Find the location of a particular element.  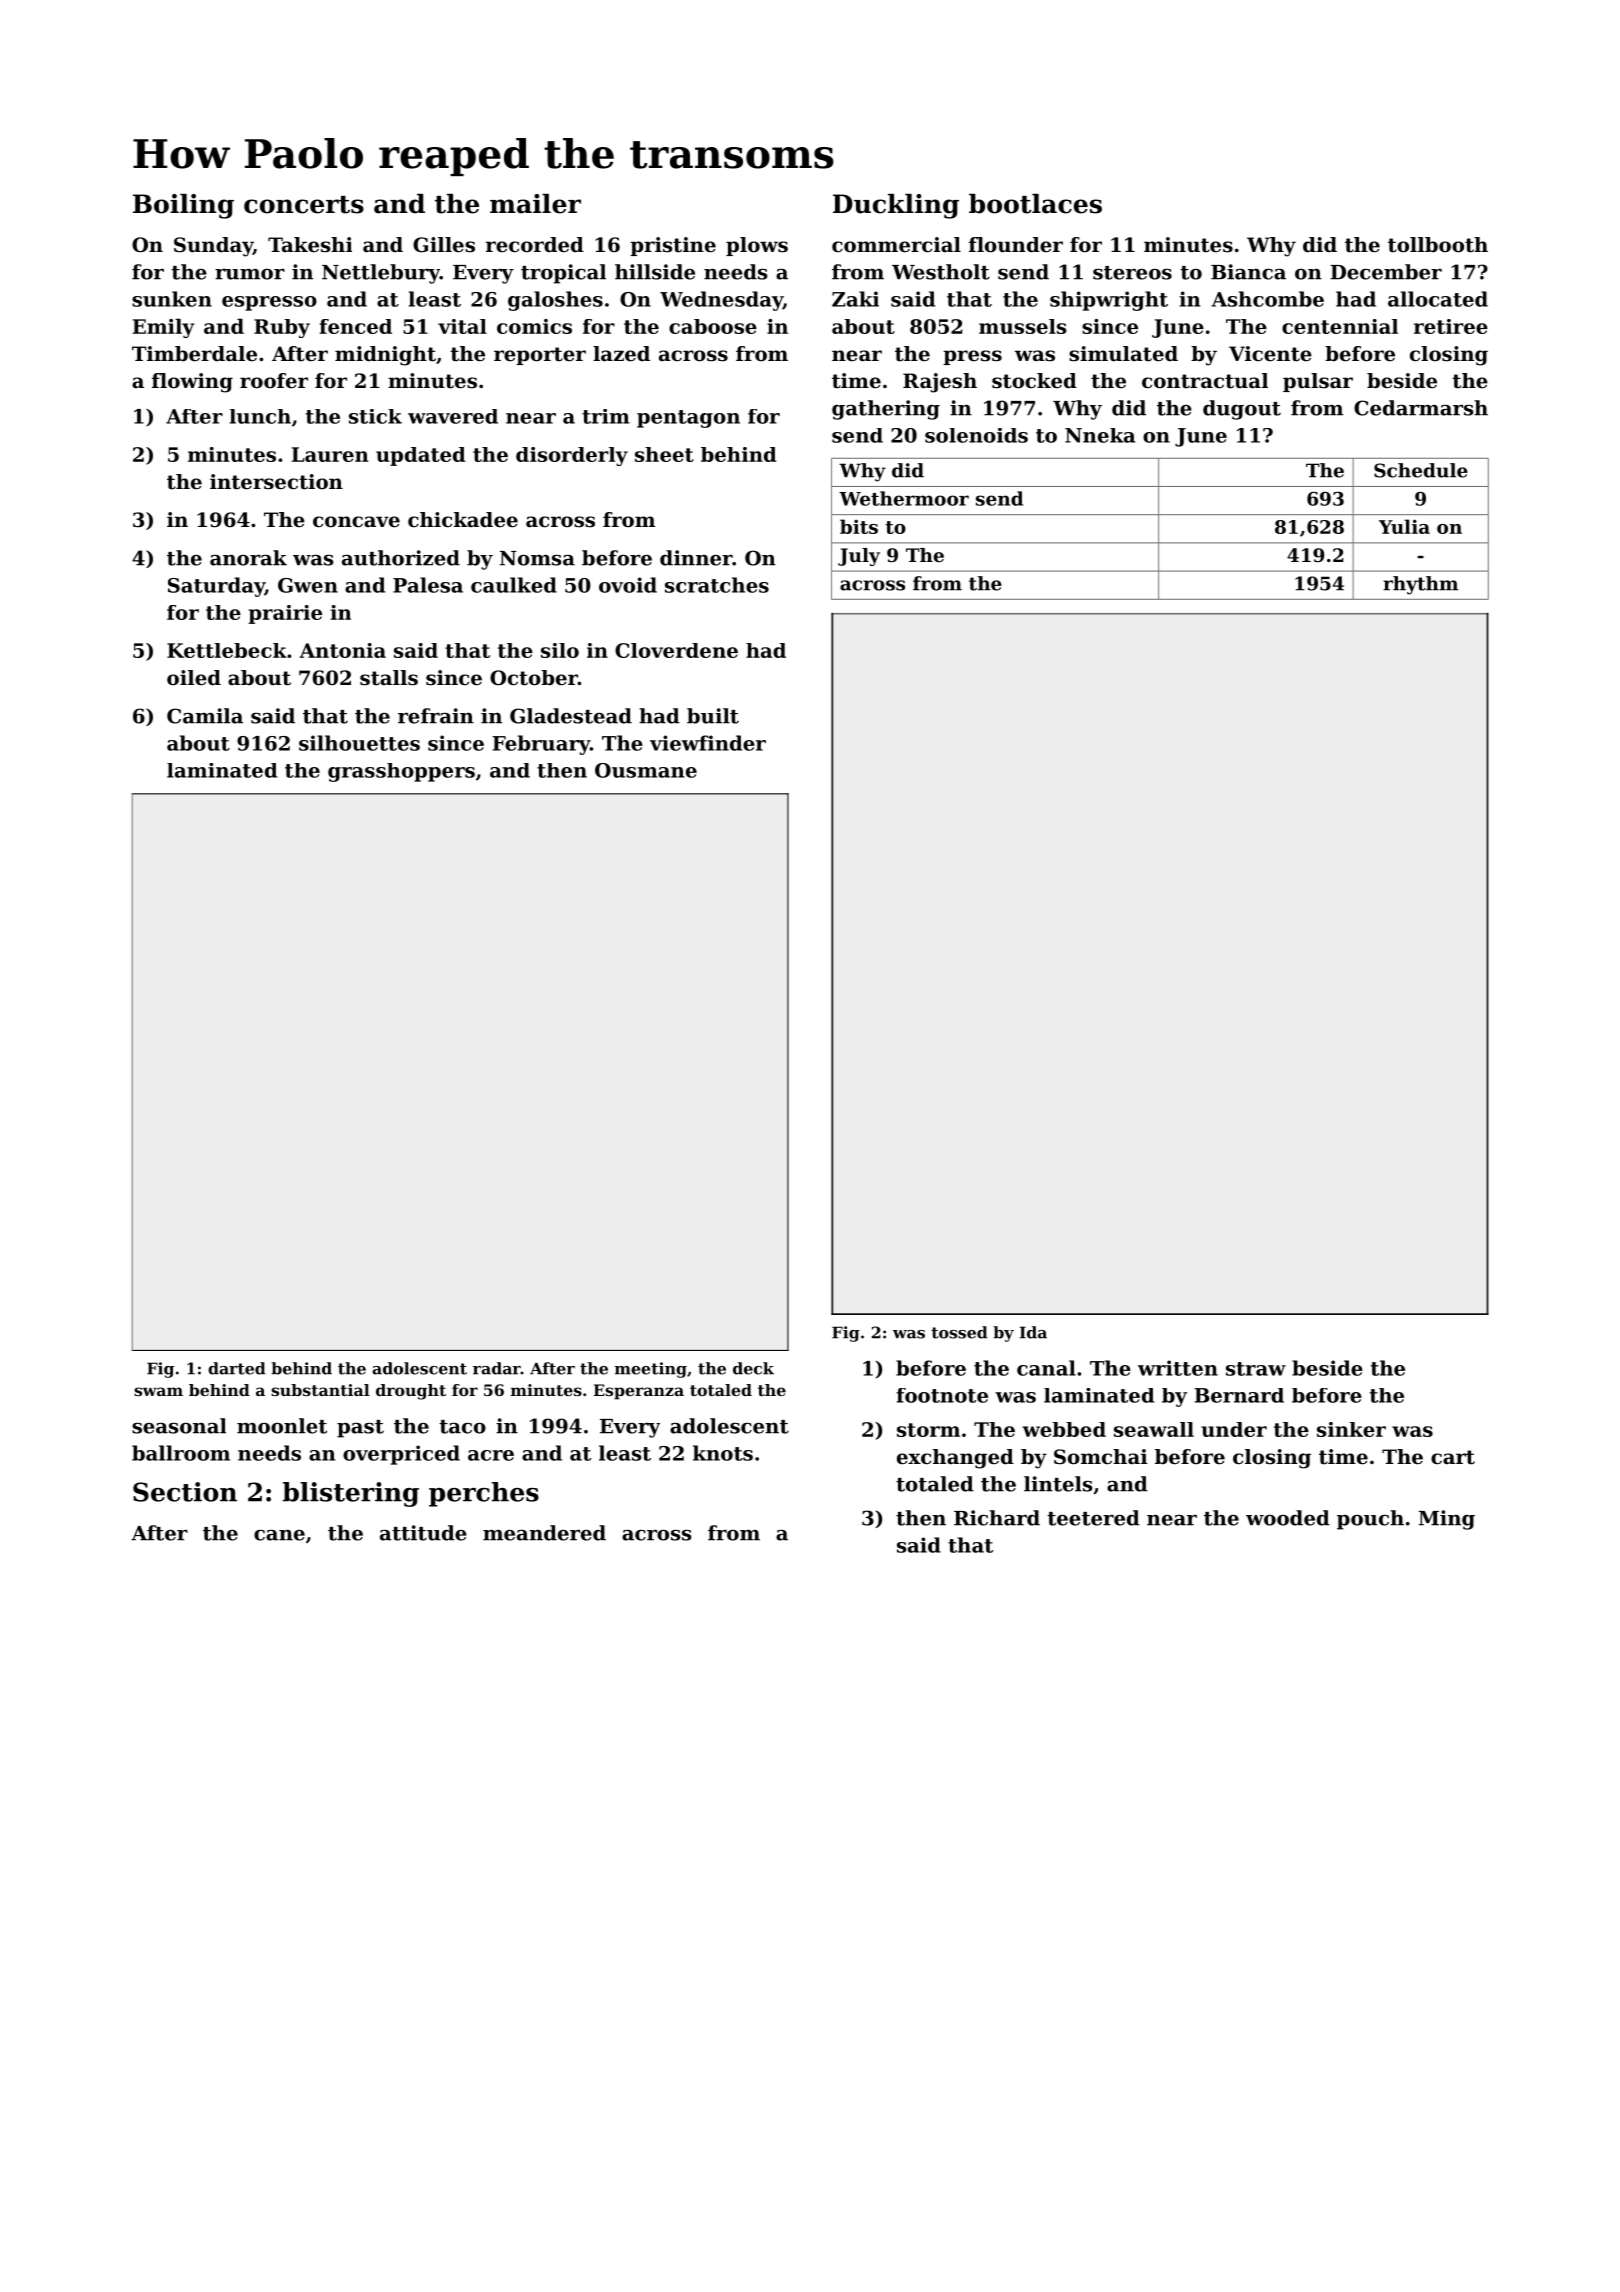

Yulia is located at coordinates (1404, 526).
